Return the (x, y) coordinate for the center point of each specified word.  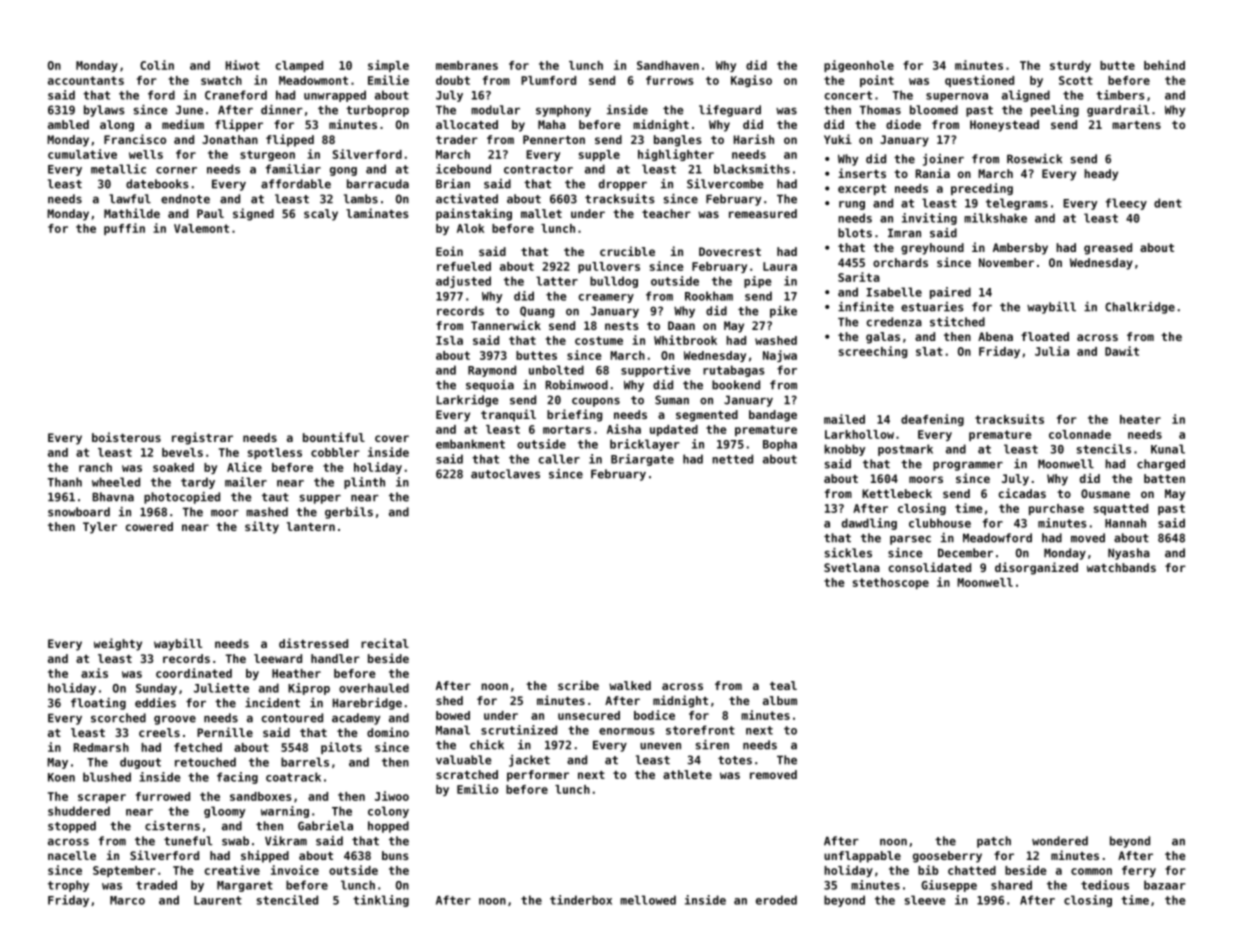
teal (783, 685)
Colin (157, 65)
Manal (453, 730)
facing (237, 778)
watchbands (1121, 567)
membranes (467, 65)
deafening (932, 420)
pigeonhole (859, 66)
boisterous (126, 437)
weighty (118, 644)
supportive (655, 371)
